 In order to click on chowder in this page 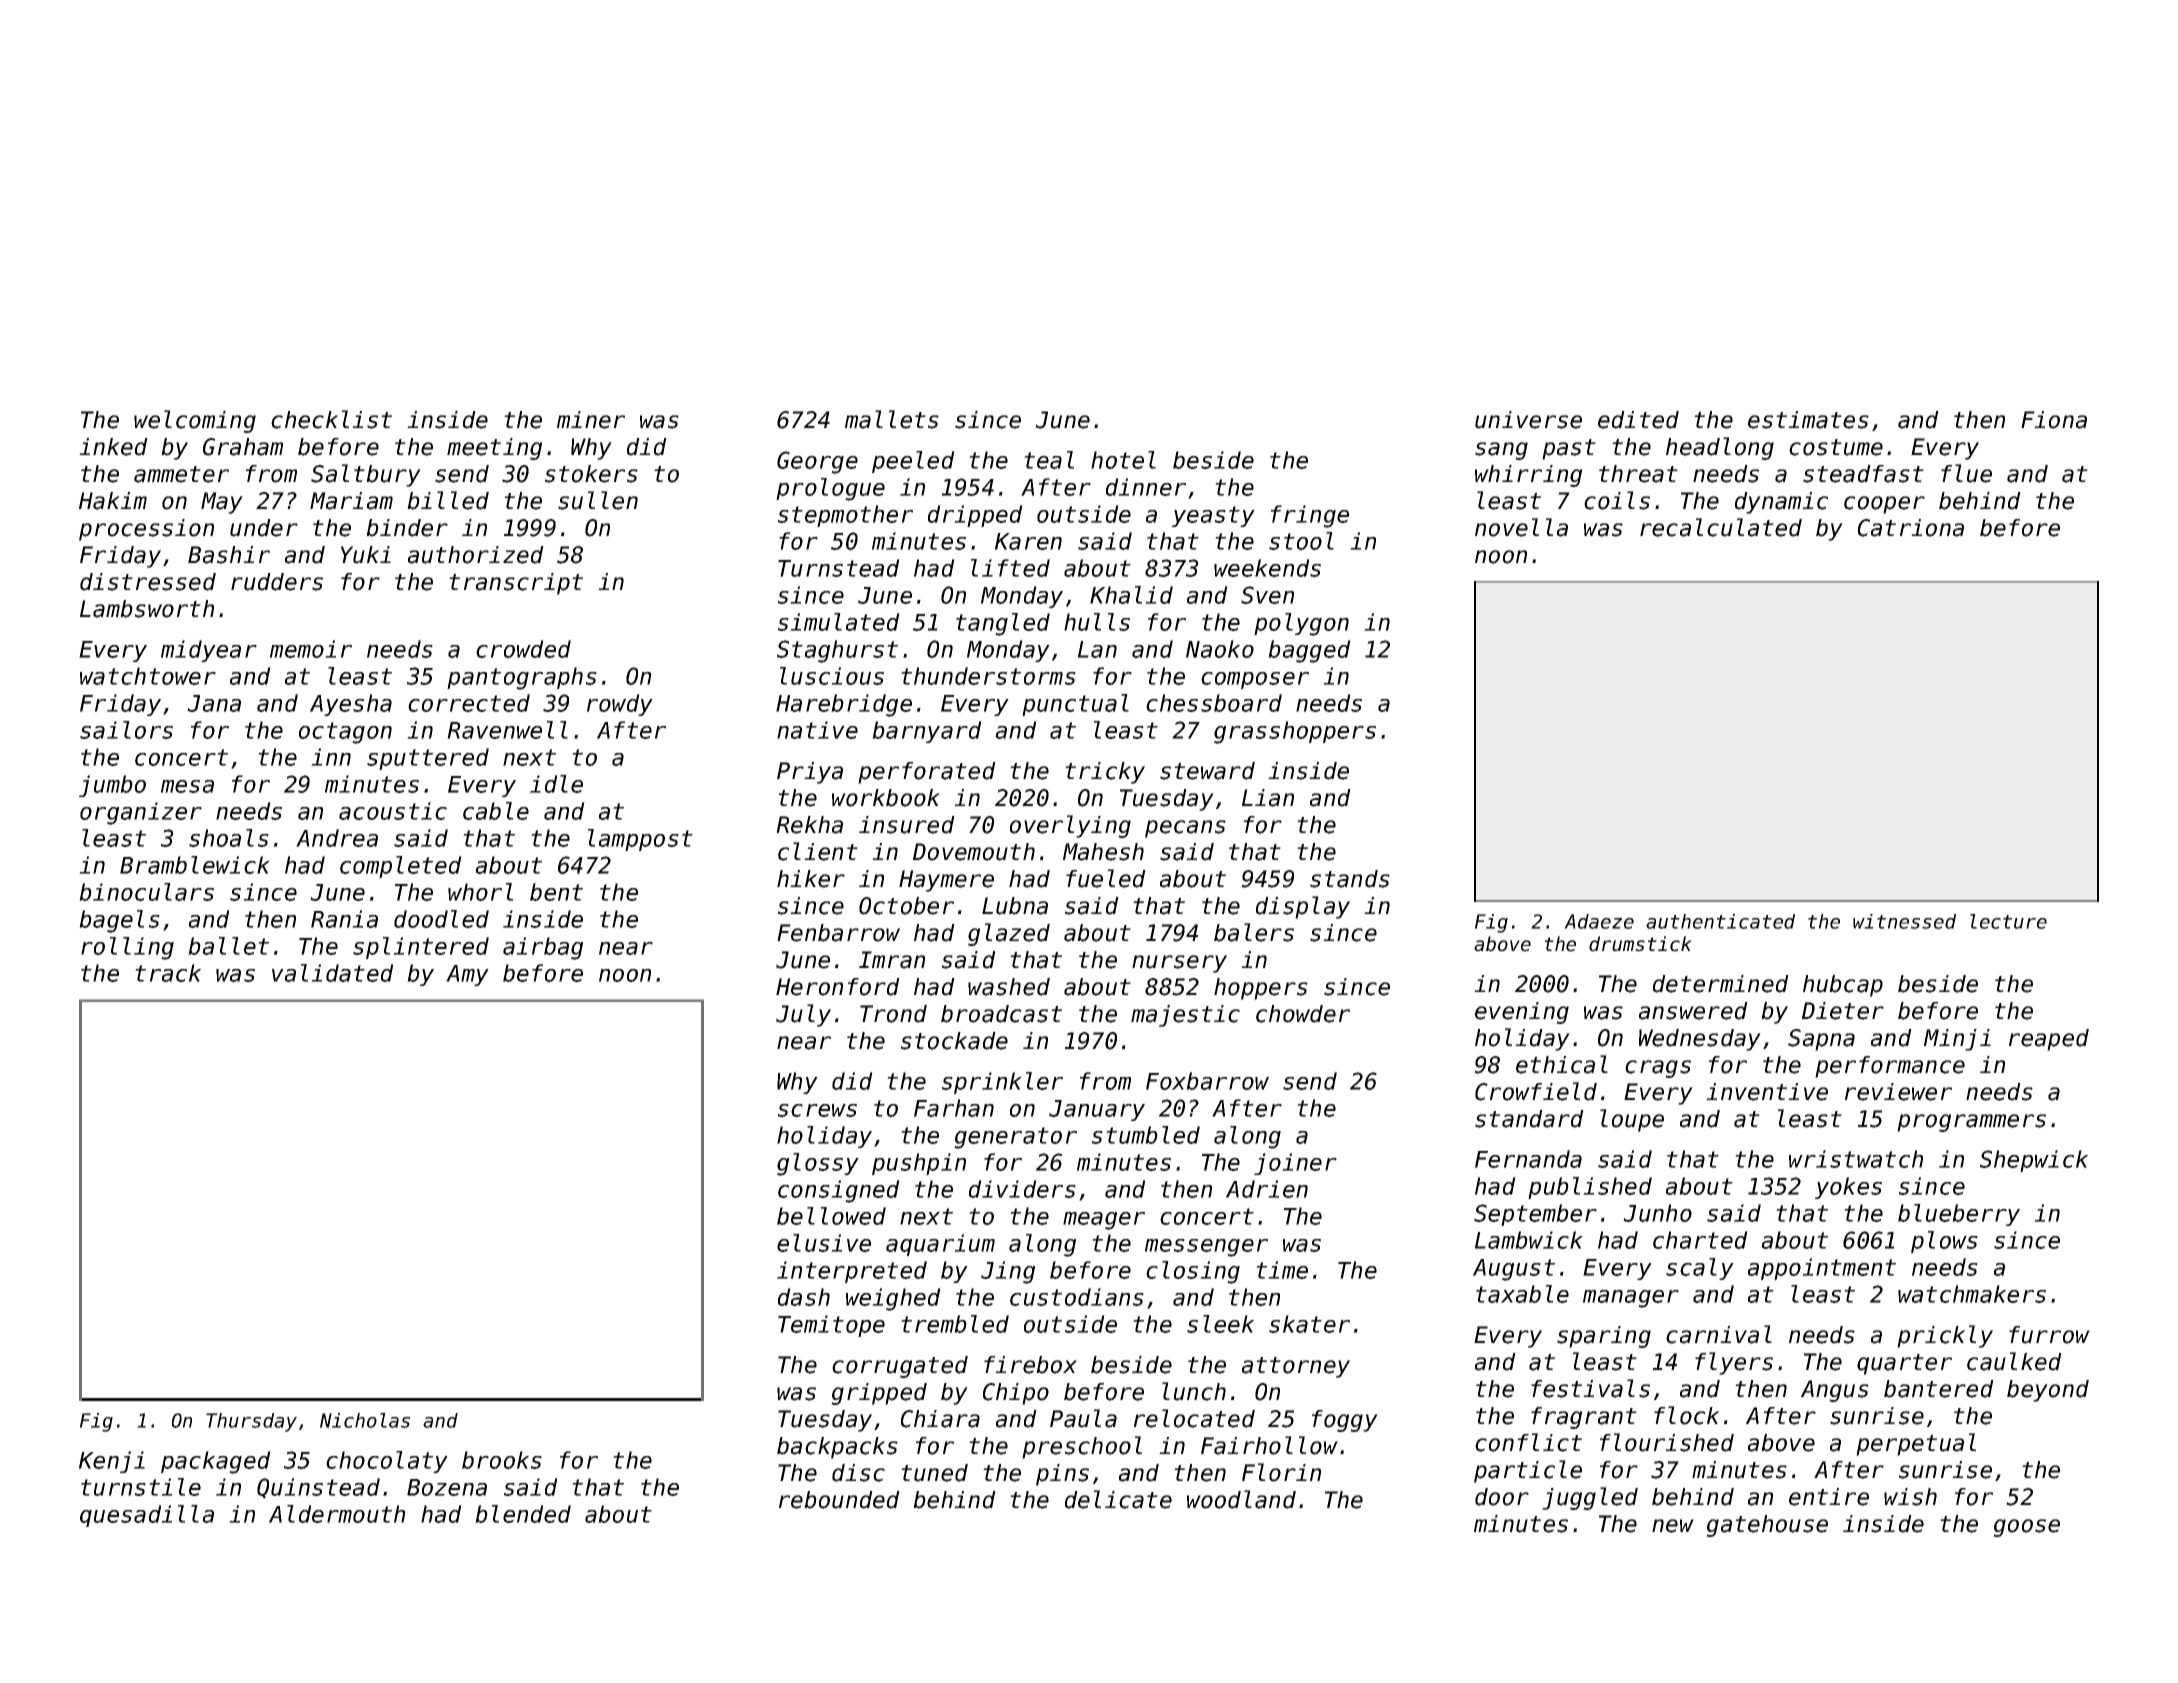, I will do `click(1303, 1014)`.
